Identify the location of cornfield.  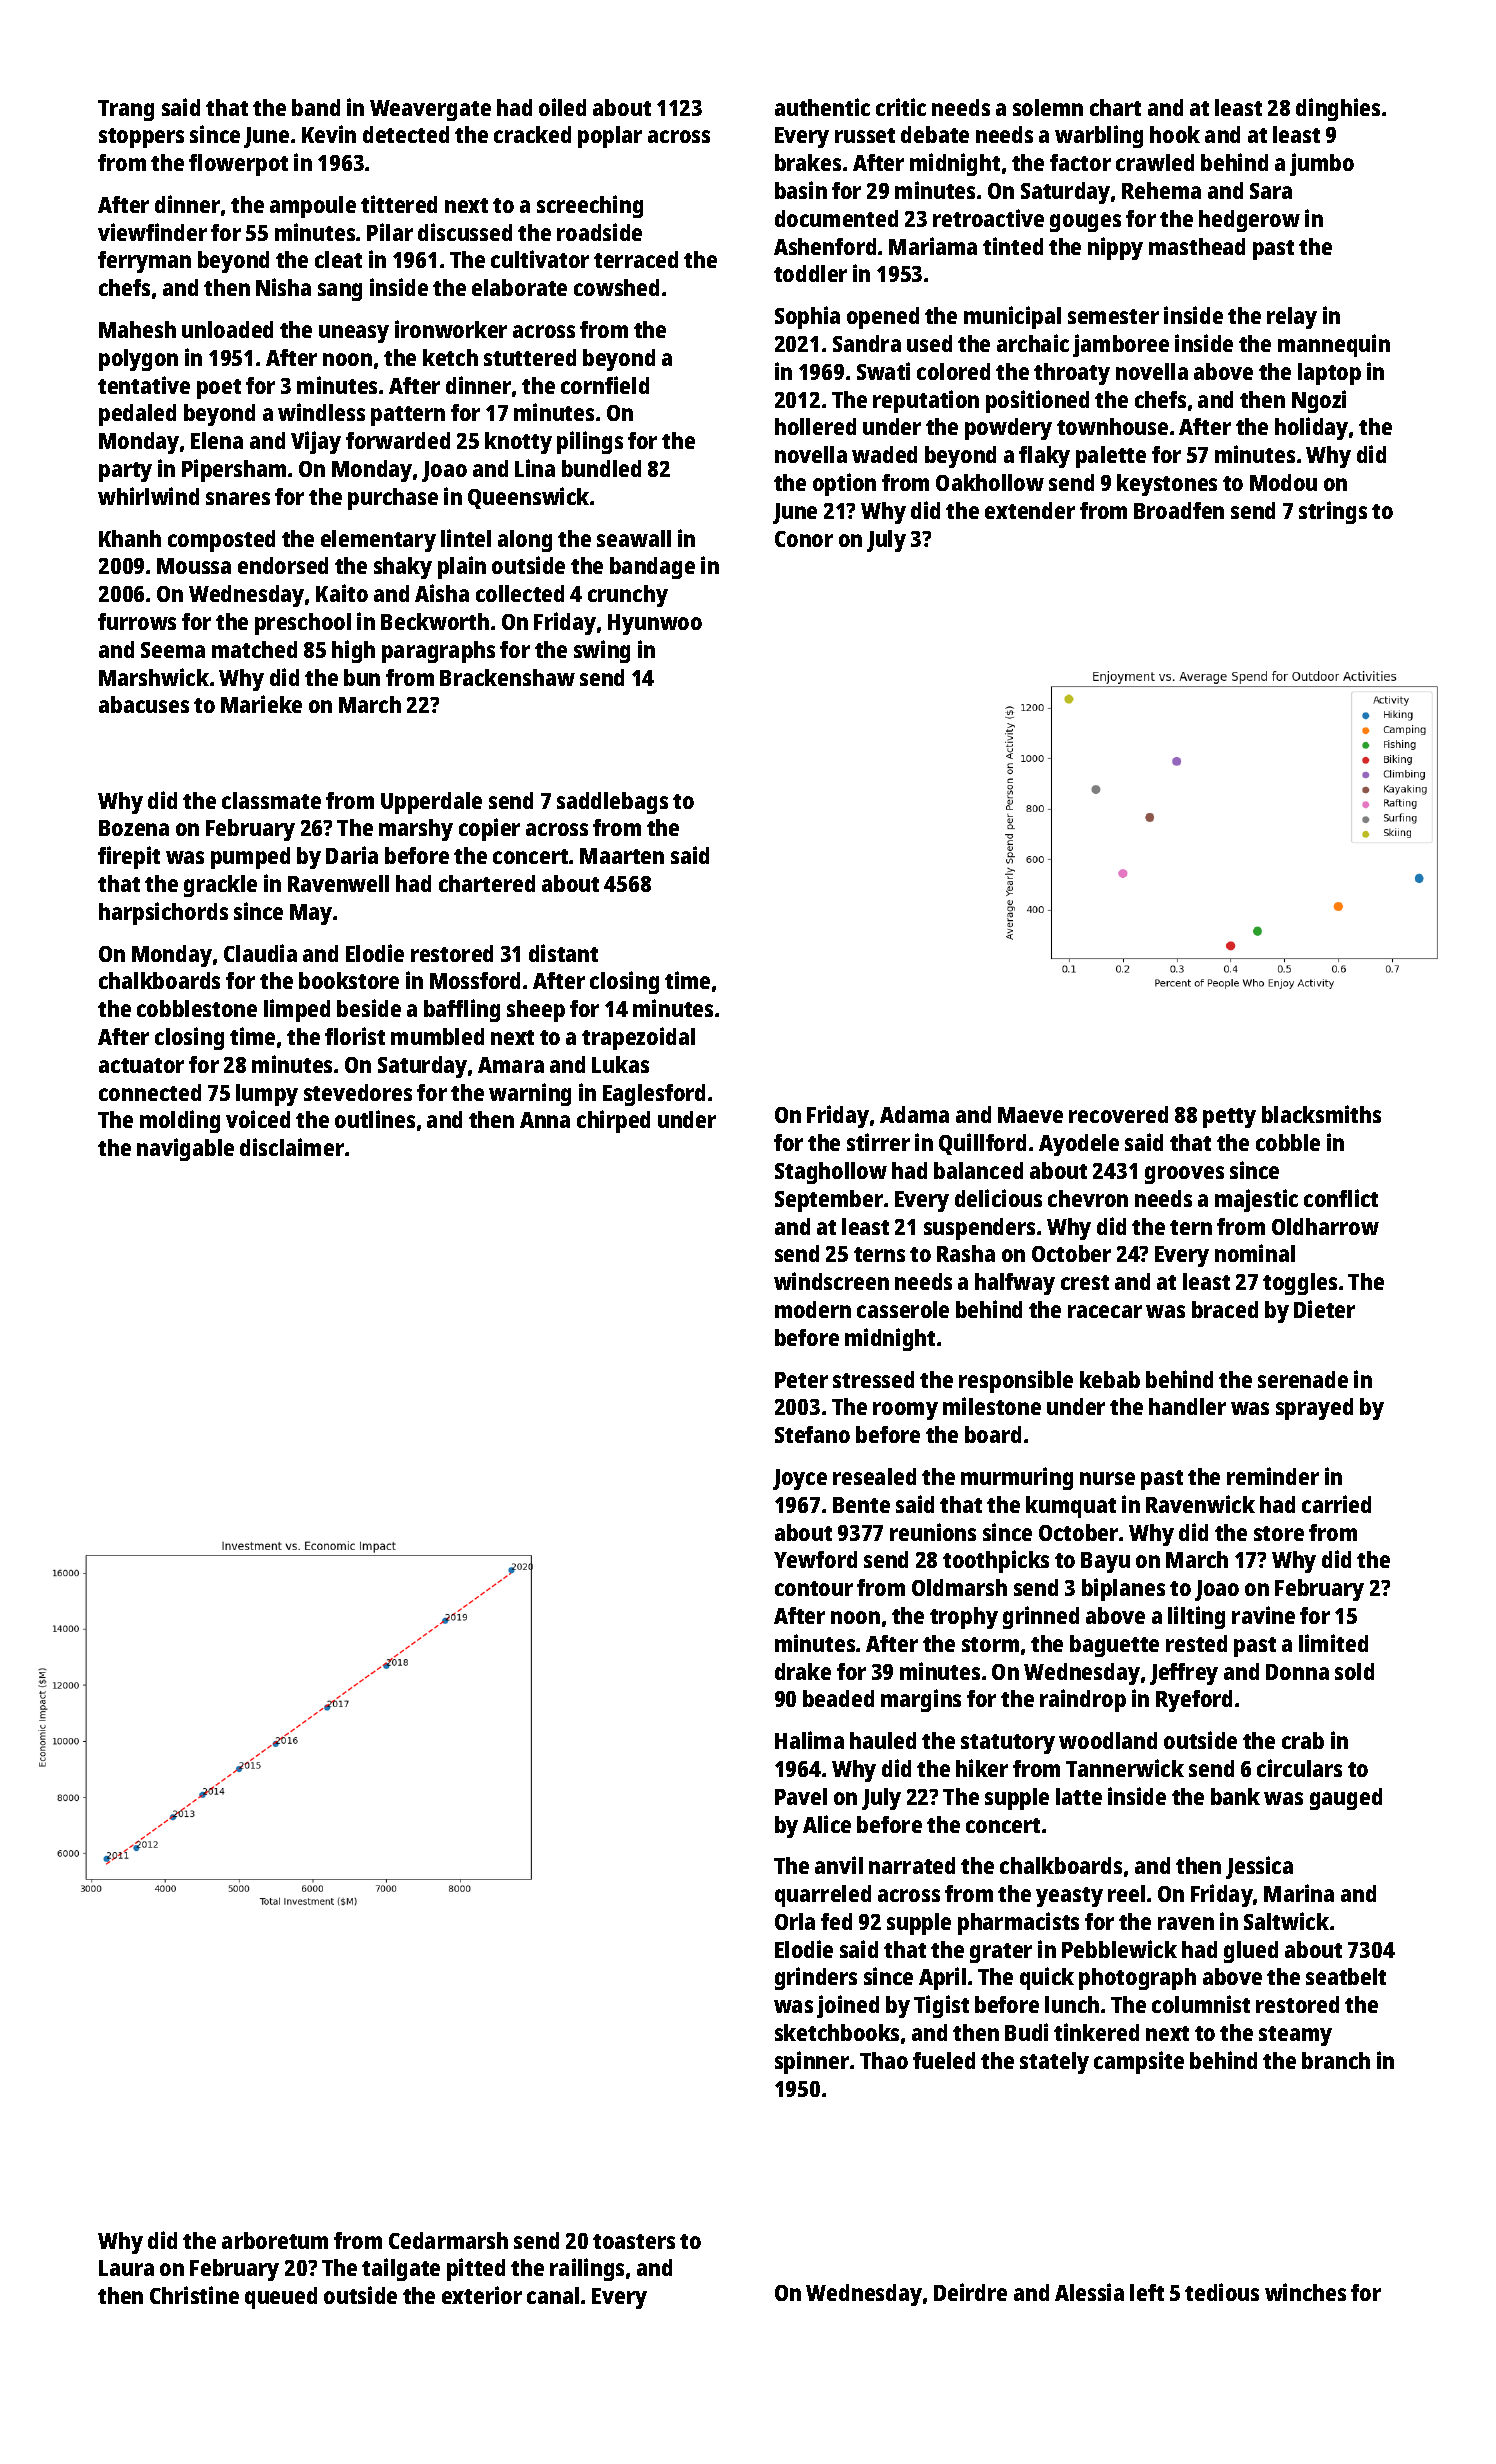
(605, 385).
